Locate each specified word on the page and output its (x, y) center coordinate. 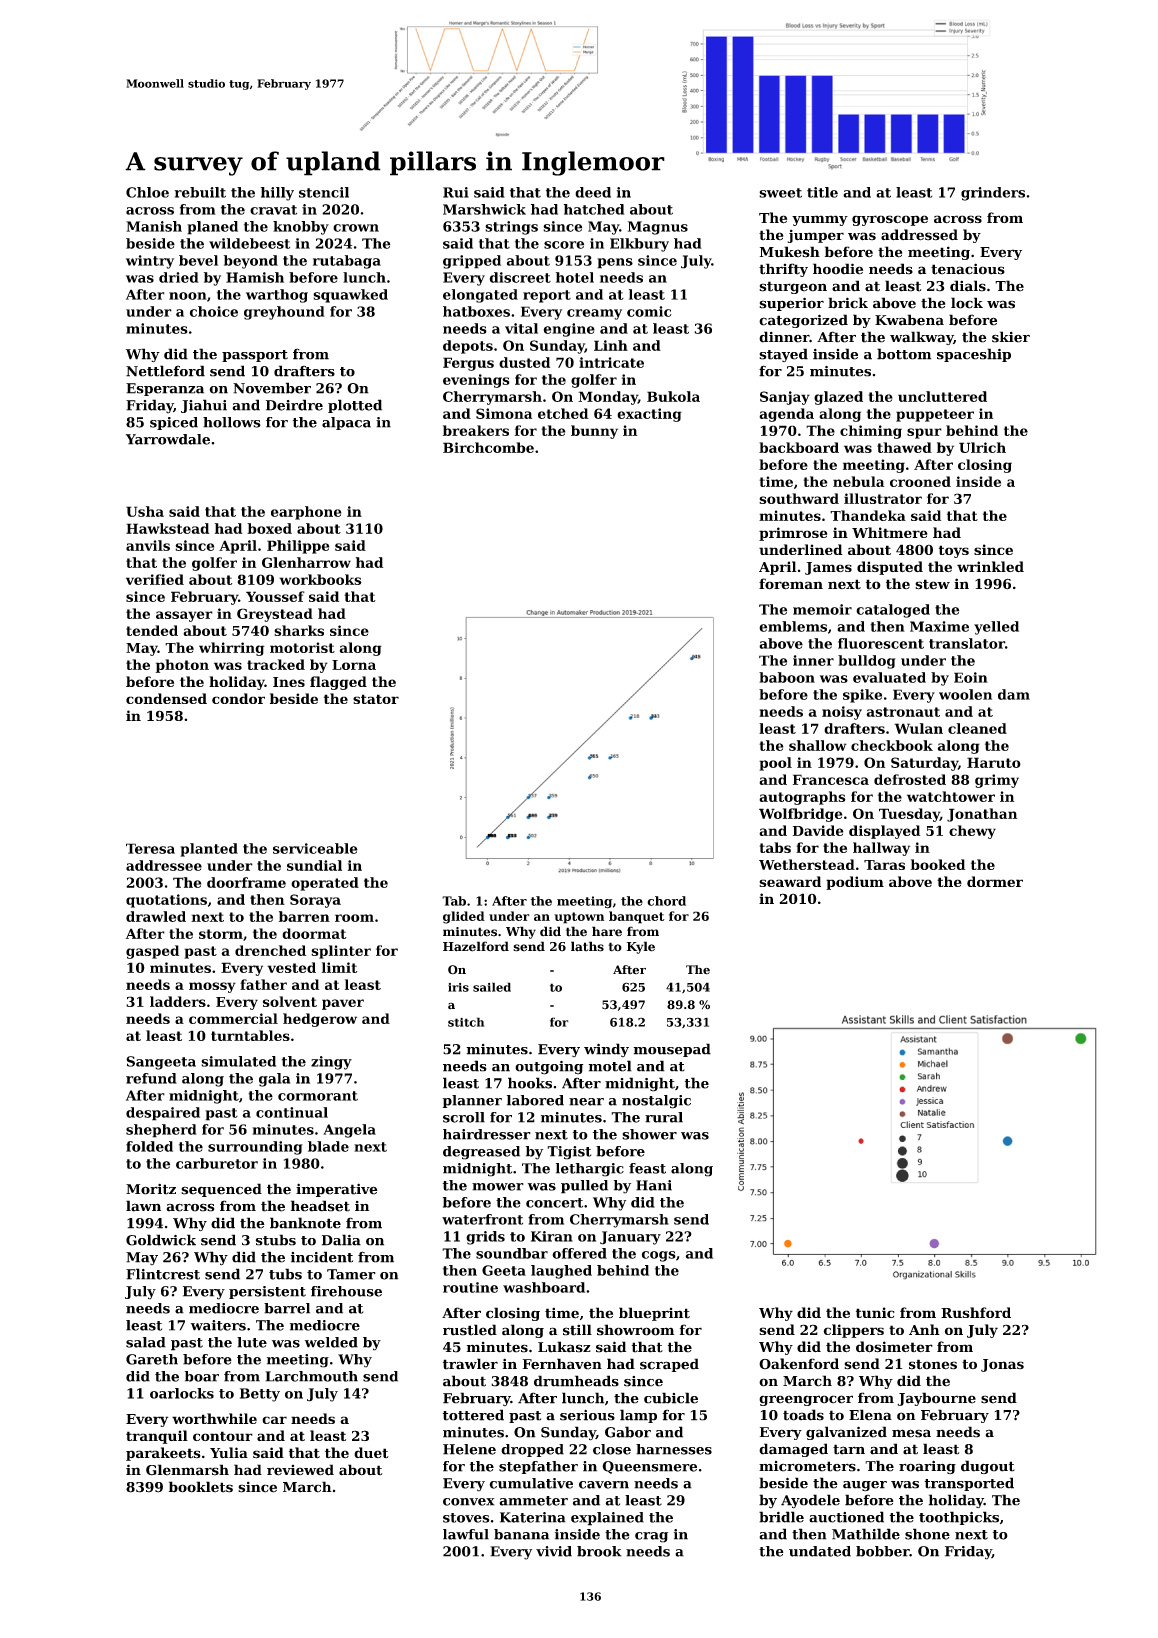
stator (376, 699)
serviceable (315, 848)
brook (599, 1551)
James (828, 568)
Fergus (468, 364)
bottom (904, 354)
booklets (201, 1487)
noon (188, 296)
